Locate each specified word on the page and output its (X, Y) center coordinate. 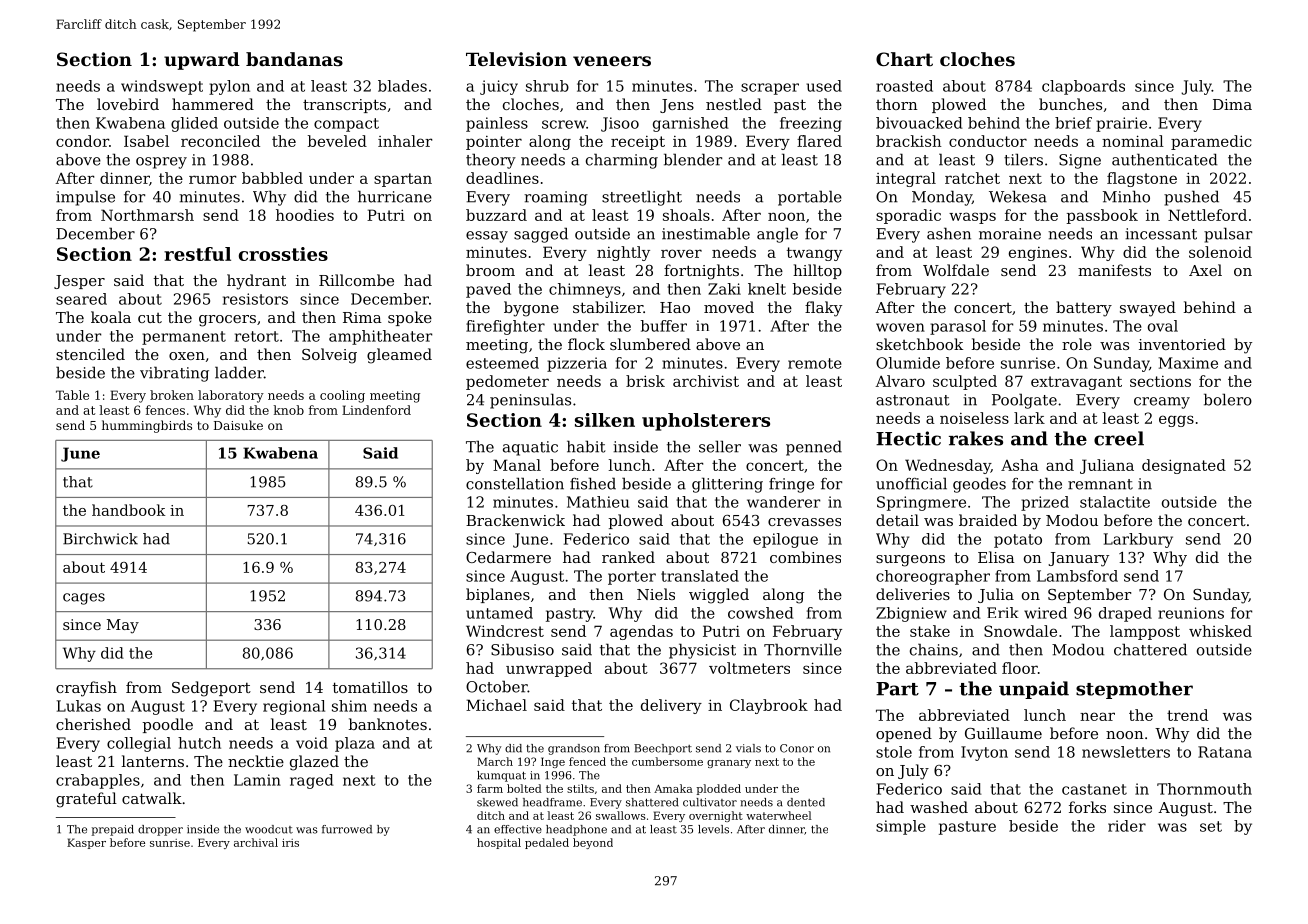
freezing (811, 124)
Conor (797, 748)
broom (490, 270)
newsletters (1126, 752)
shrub (547, 86)
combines (805, 557)
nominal (1133, 141)
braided (988, 520)
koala (111, 317)
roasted (904, 86)
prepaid (113, 830)
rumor (212, 179)
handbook (129, 510)
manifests (1114, 270)
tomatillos (370, 687)
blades (402, 86)
